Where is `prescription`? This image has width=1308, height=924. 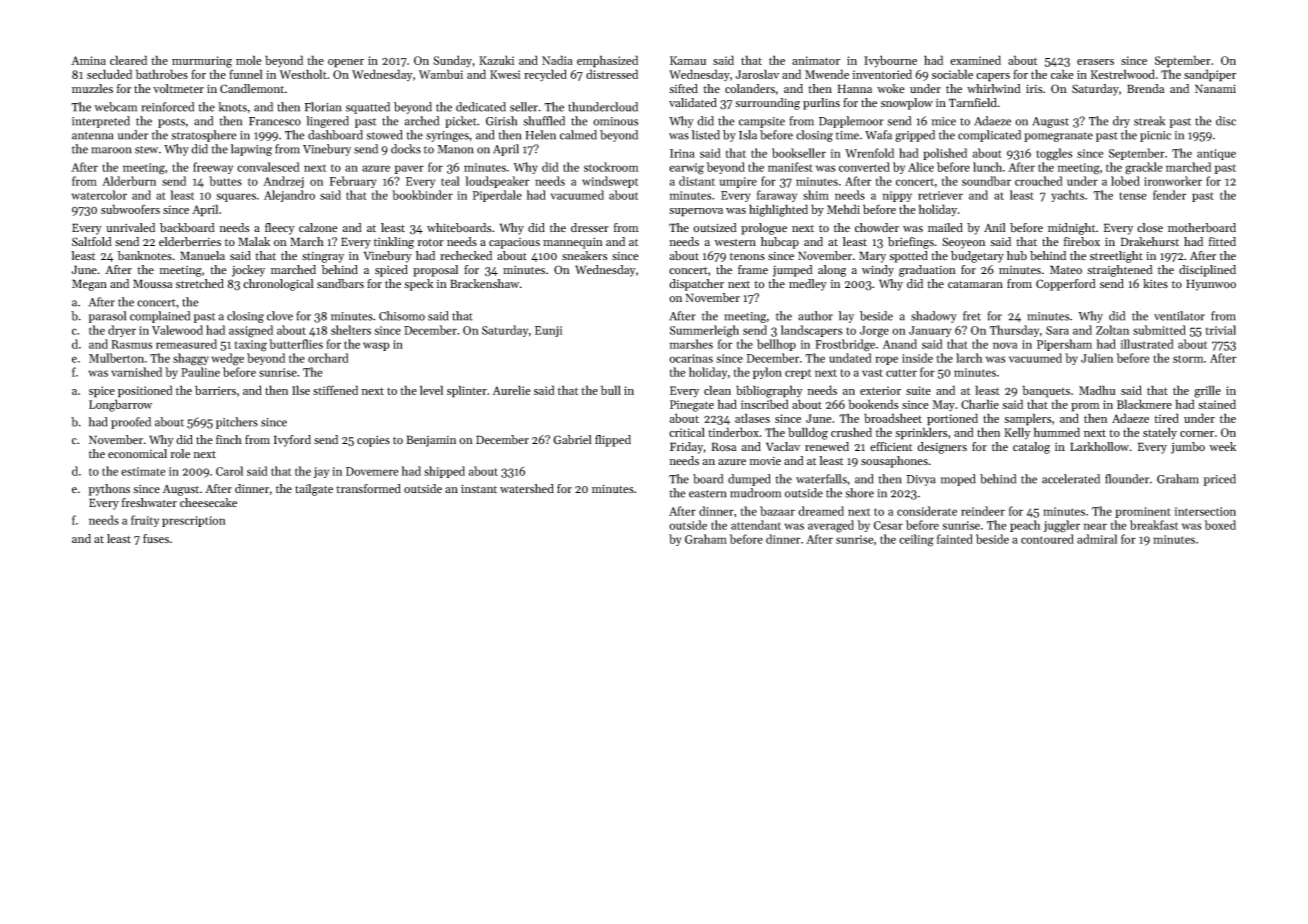 prescription is located at coordinates (194, 521).
